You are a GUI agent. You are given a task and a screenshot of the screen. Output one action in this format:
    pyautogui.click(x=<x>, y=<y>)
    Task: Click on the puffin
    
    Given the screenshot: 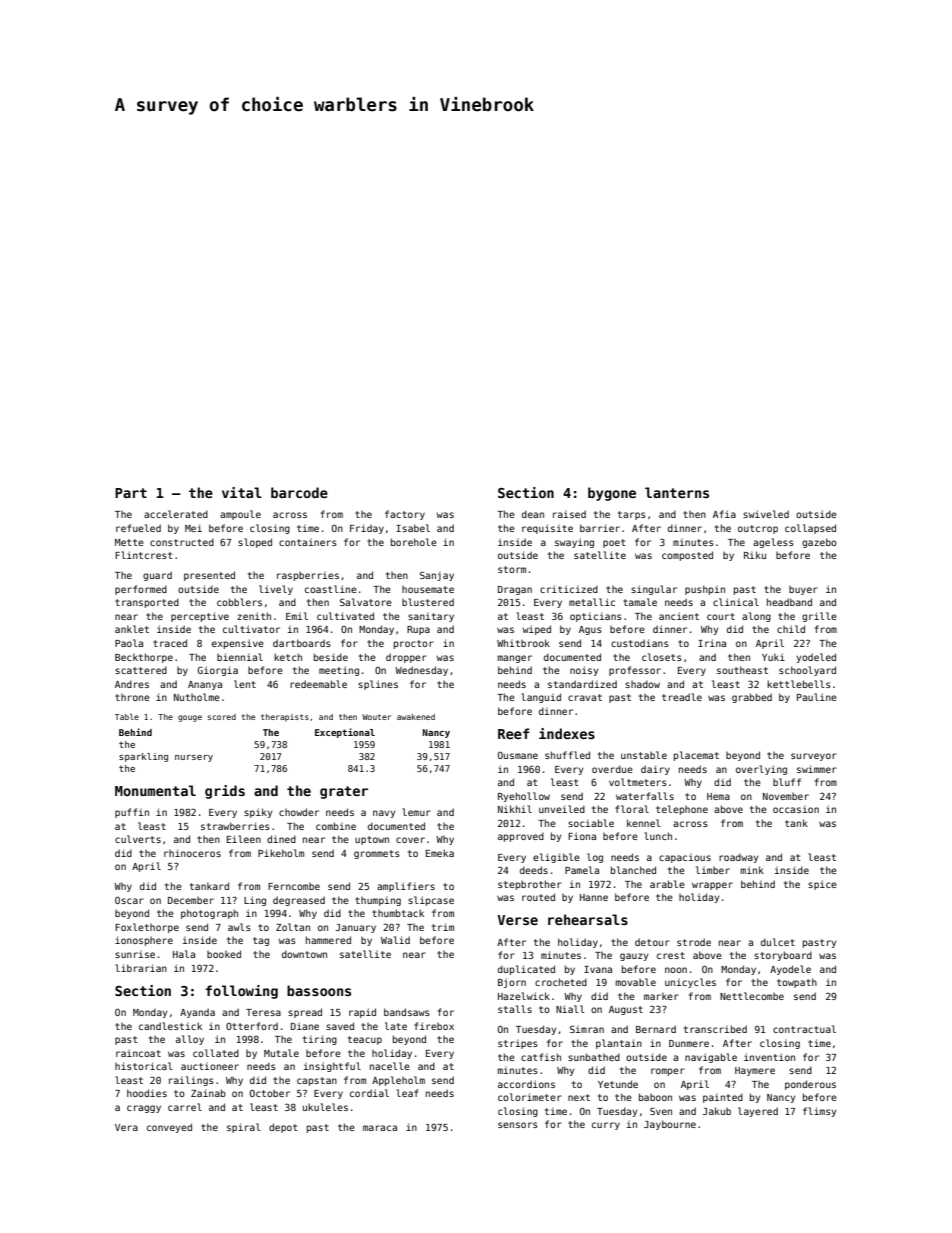 What is the action you would take?
    pyautogui.click(x=132, y=813)
